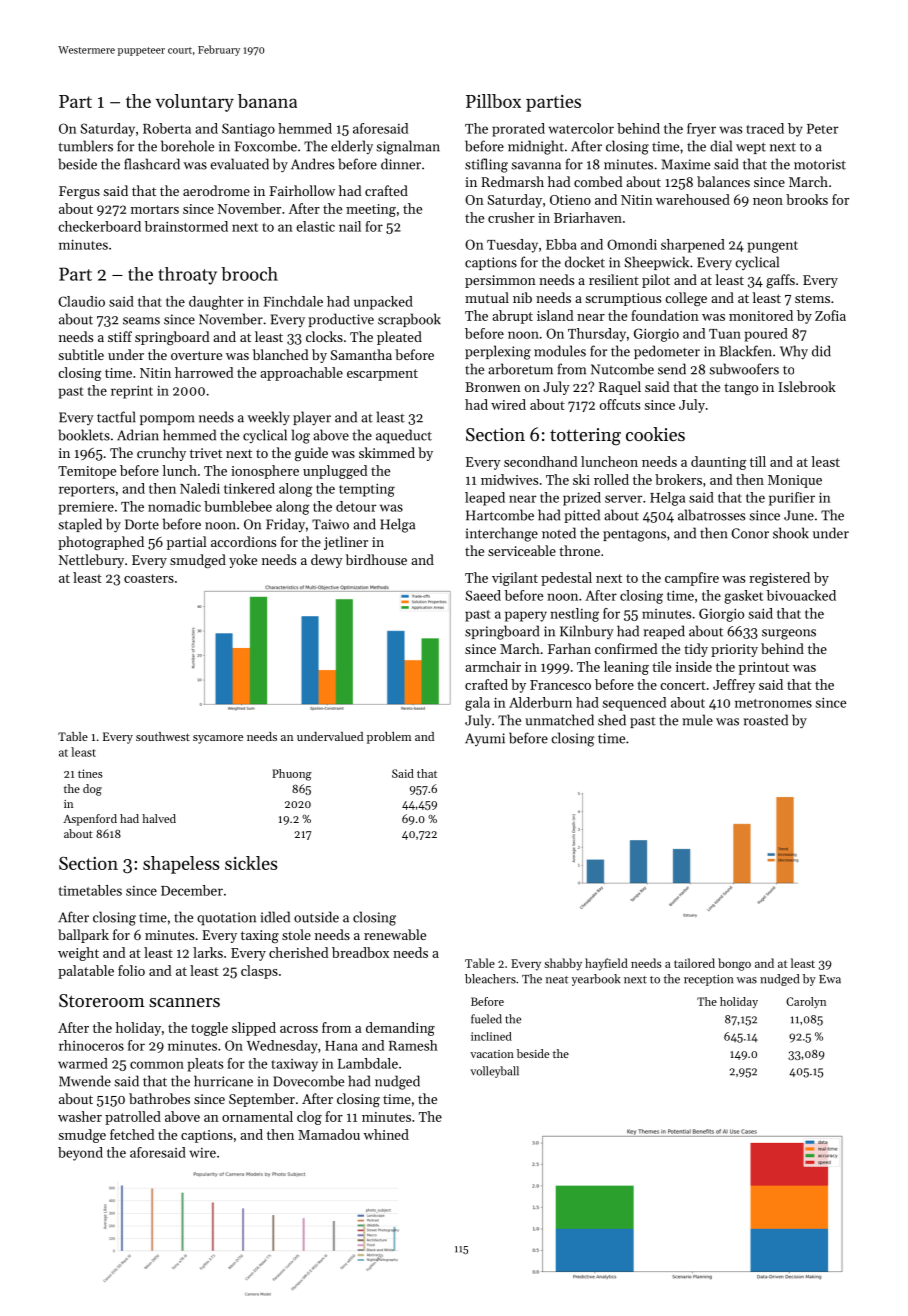 This image has width=908, height=1316. Describe the element at coordinates (697, 720) in the image. I see `mule` at that location.
